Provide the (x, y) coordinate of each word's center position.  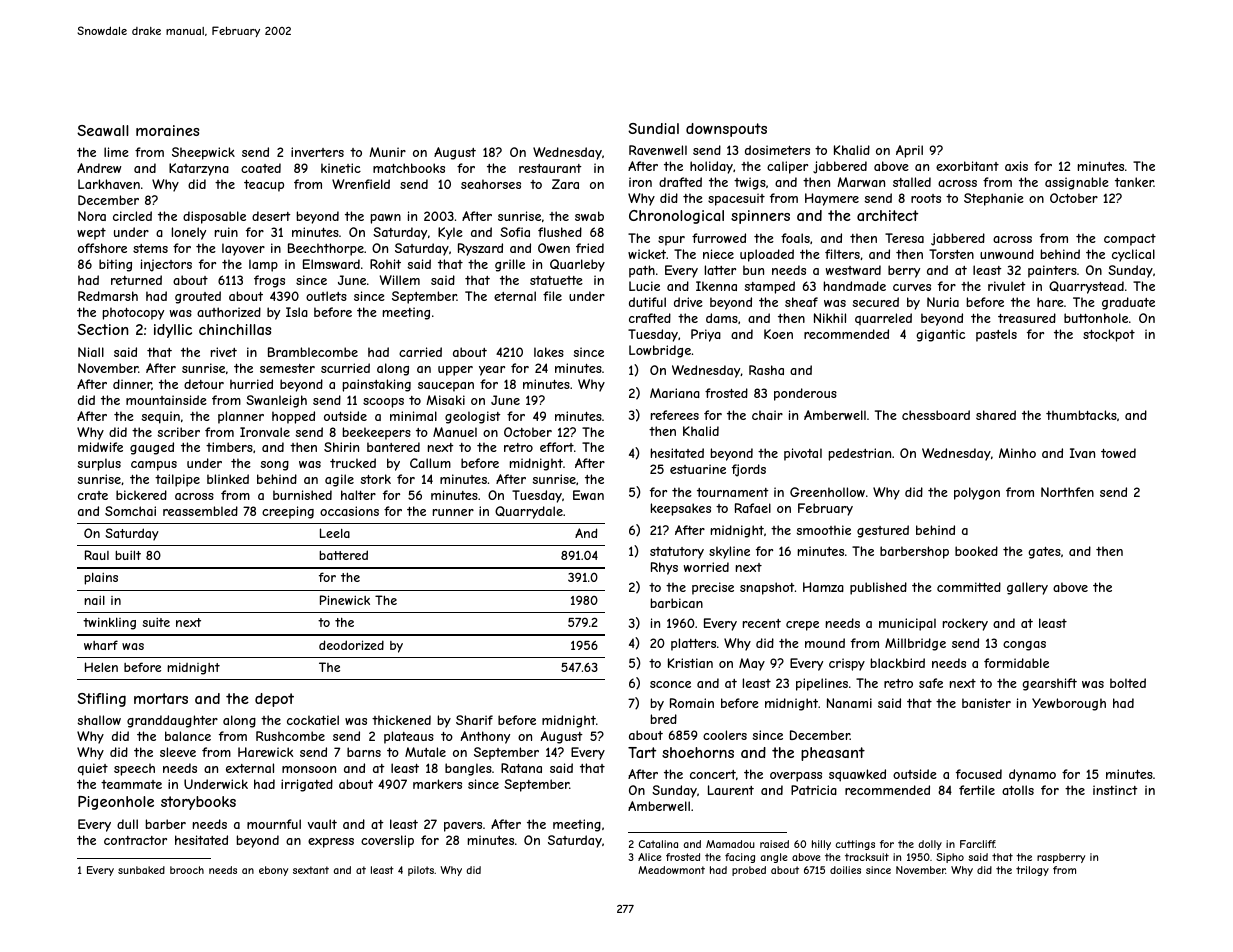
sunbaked (141, 870)
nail (94, 600)
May (752, 664)
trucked (353, 463)
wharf (101, 645)
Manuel (455, 432)
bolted (1128, 683)
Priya (706, 335)
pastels (996, 335)
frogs (269, 281)
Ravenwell (658, 150)
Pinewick (345, 600)
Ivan (1082, 453)
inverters (317, 152)
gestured (883, 531)
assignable (1077, 183)
